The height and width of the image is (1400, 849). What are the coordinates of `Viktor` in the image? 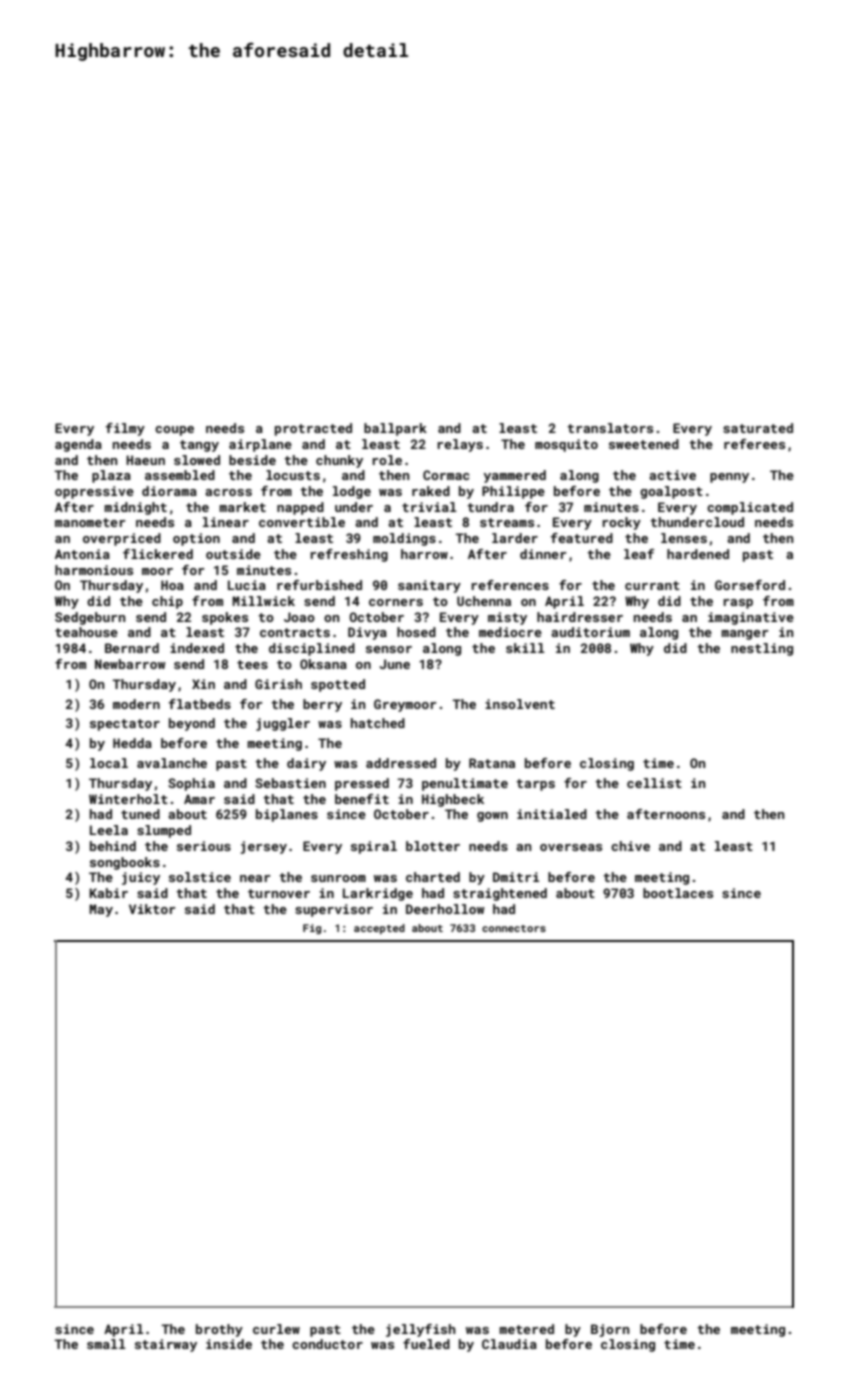 It's located at (152, 909).
